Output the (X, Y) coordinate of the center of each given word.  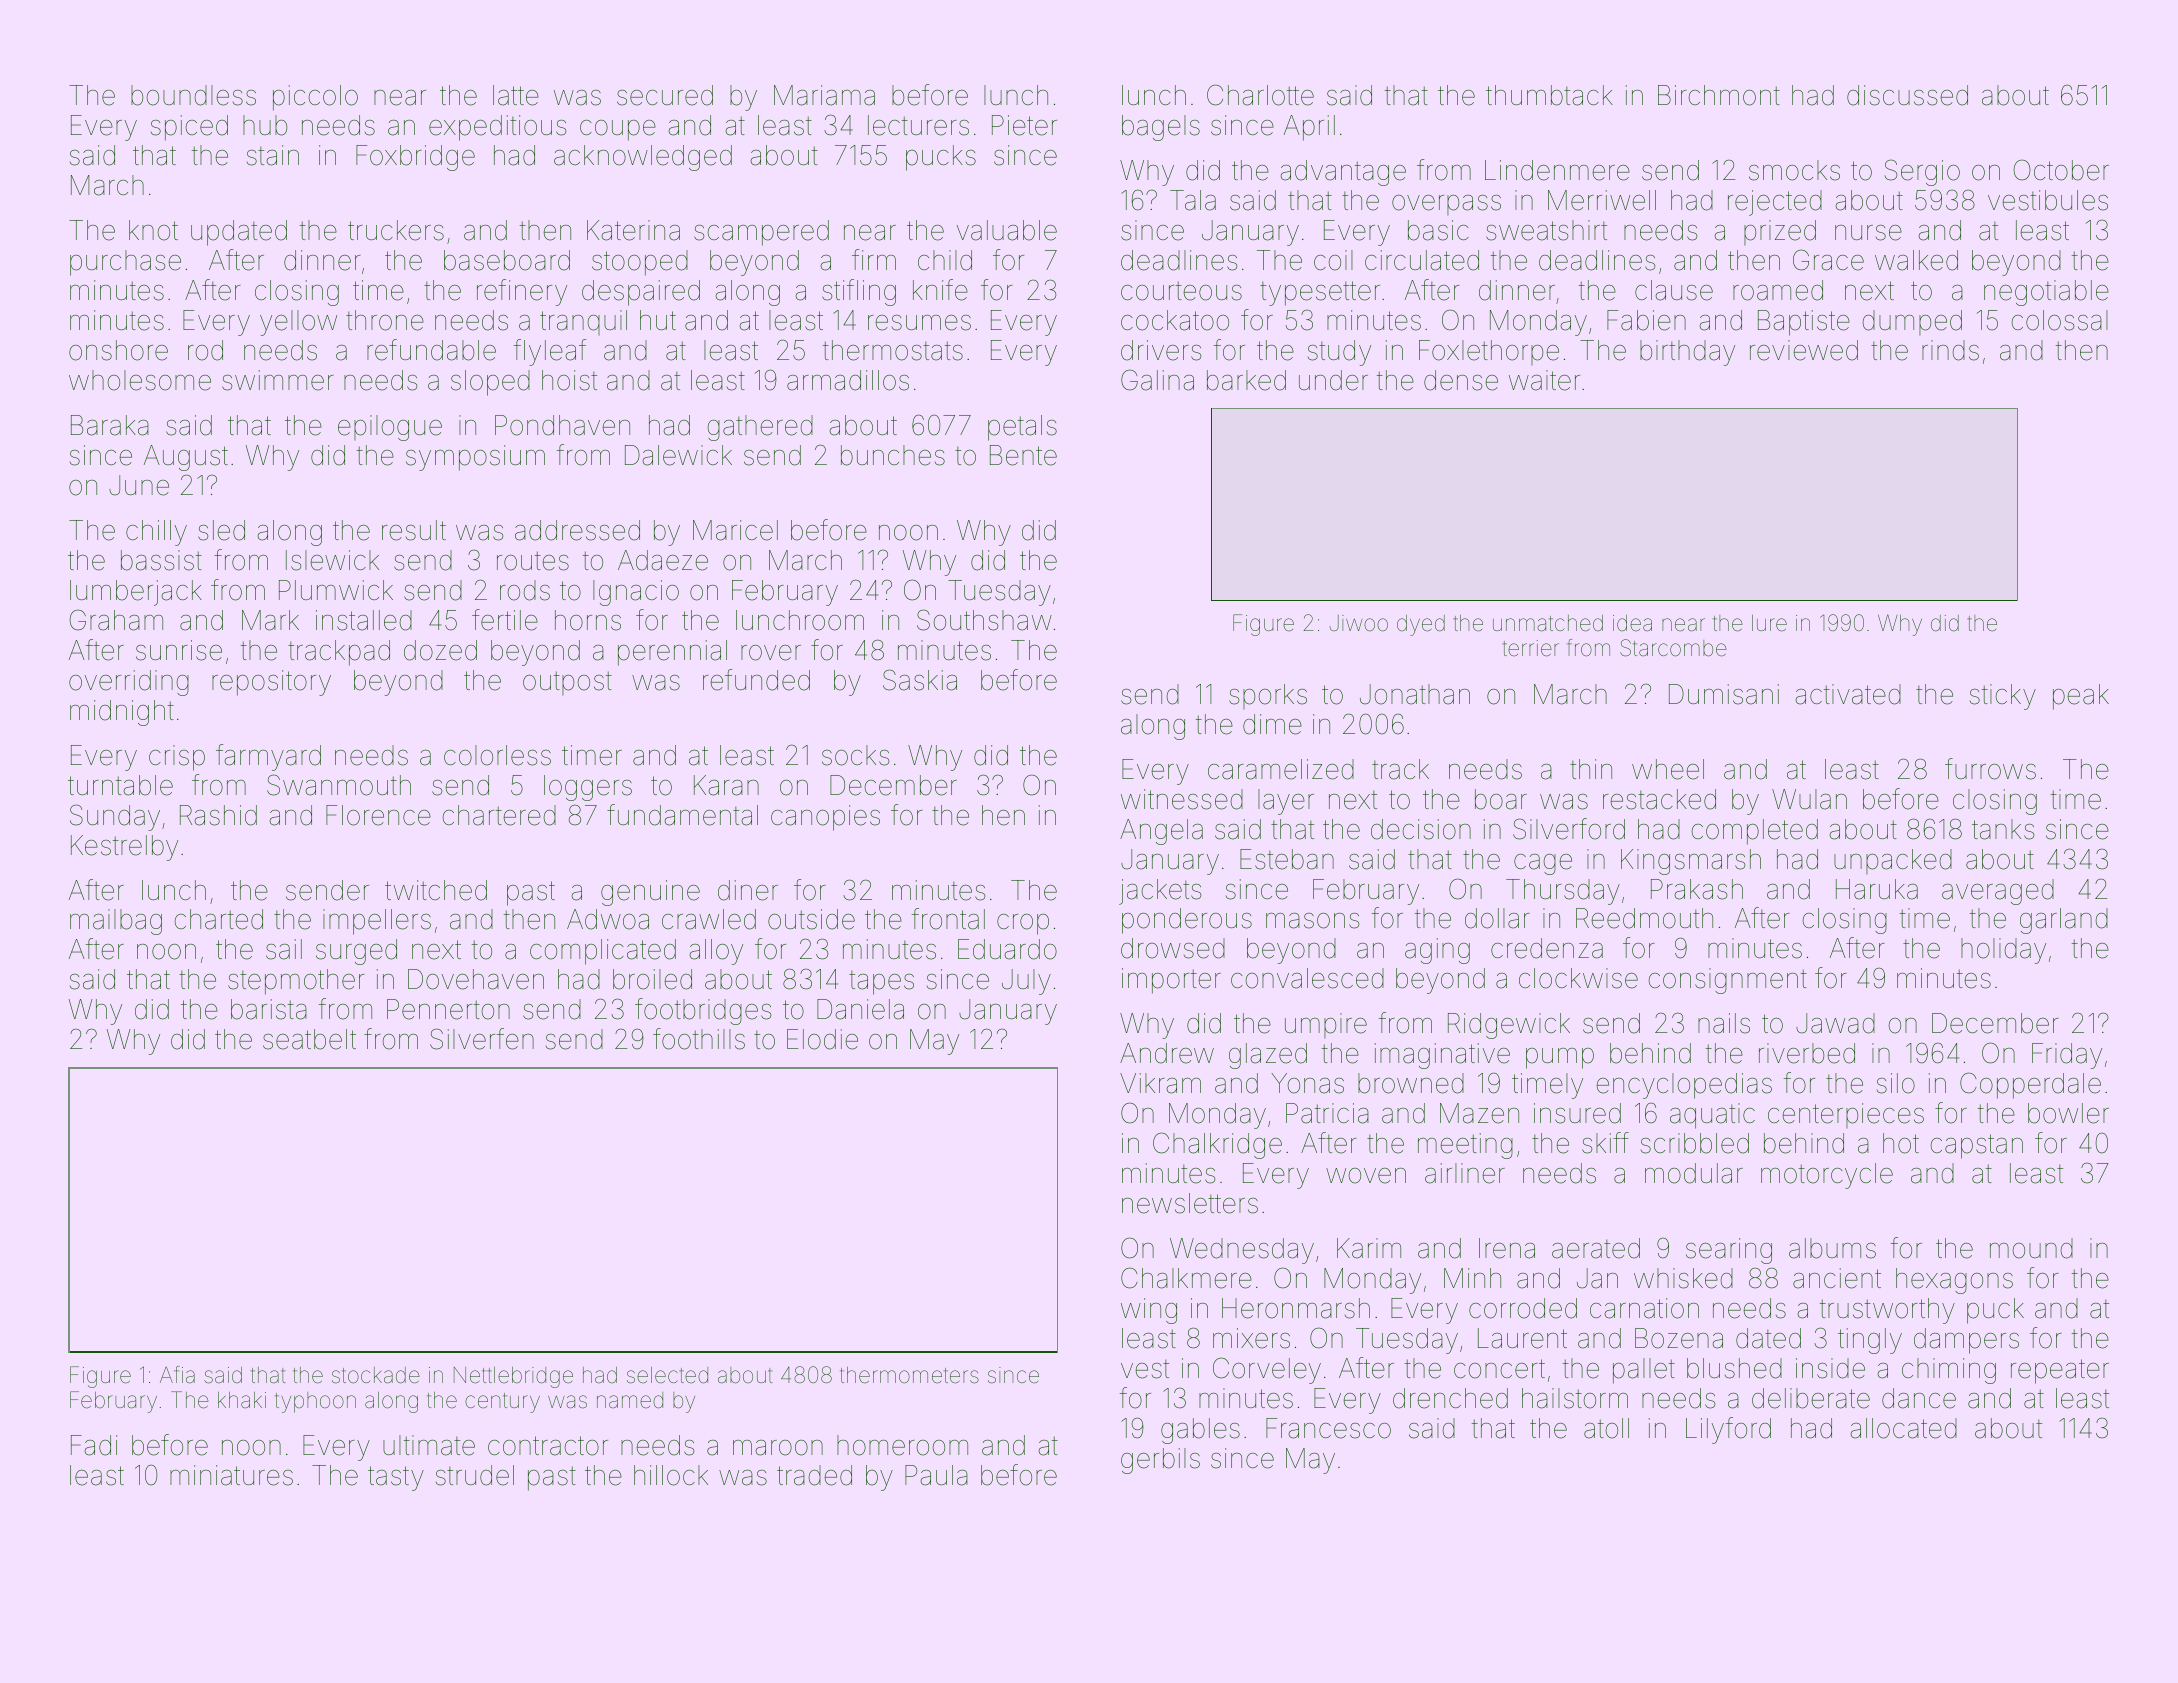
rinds (1950, 350)
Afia (177, 1375)
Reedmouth (1644, 918)
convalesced (1307, 978)
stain (273, 155)
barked (1246, 380)
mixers (1251, 1338)
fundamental (682, 815)
